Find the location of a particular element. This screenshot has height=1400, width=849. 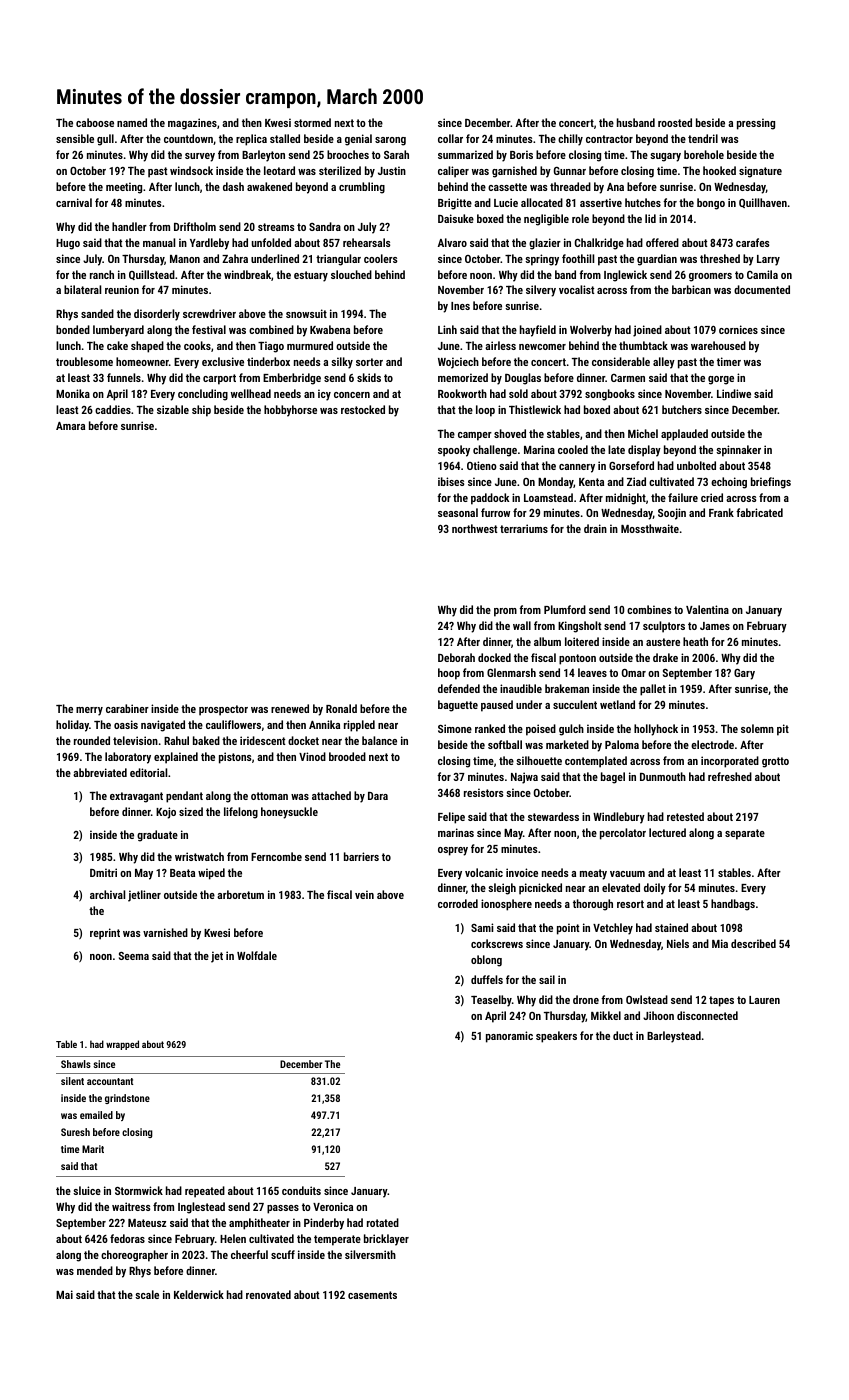

collar is located at coordinates (450, 138).
